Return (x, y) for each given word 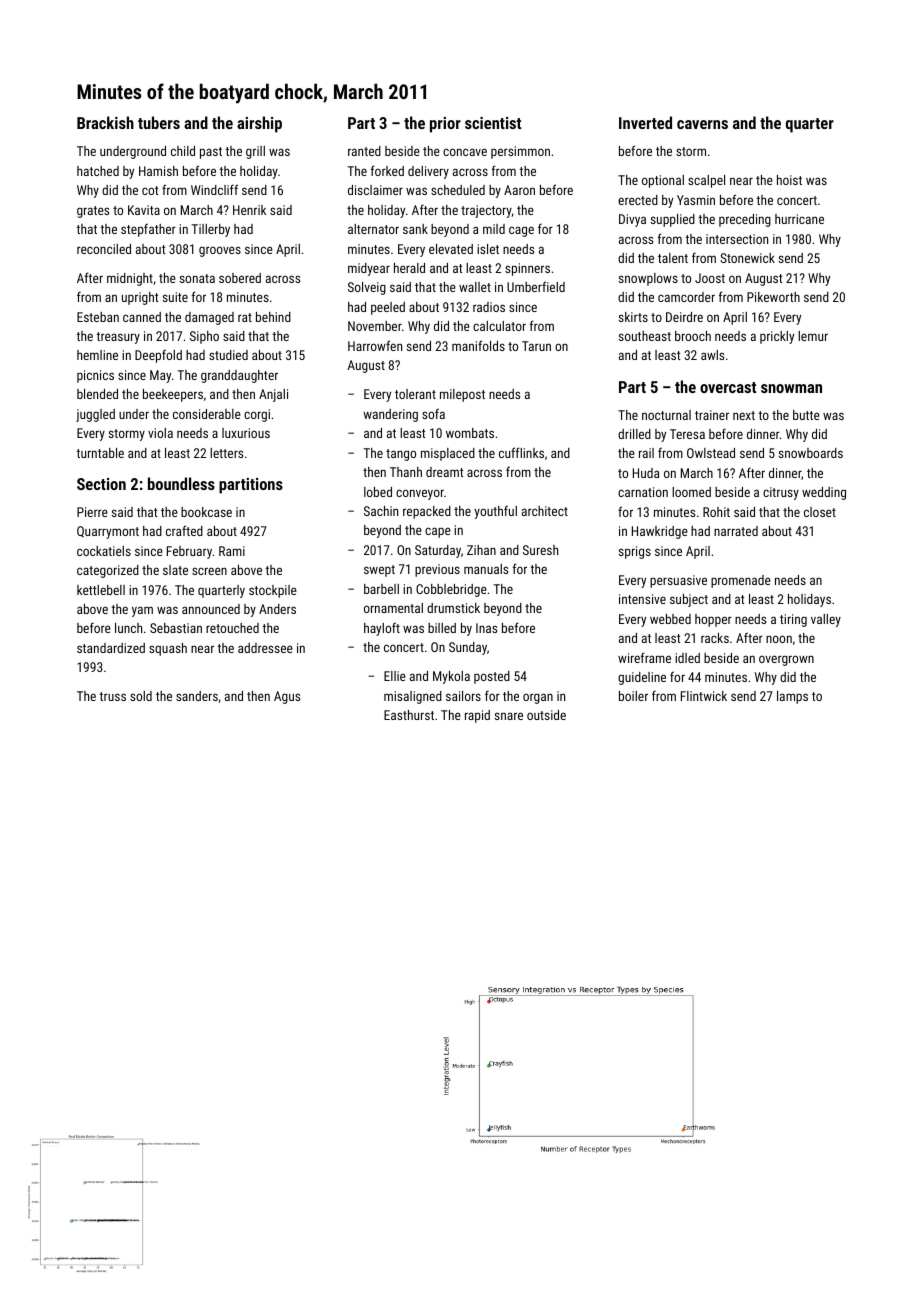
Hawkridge (660, 532)
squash (168, 649)
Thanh (406, 472)
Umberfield (536, 286)
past (211, 153)
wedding (824, 493)
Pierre (92, 512)
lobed (378, 492)
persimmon (520, 152)
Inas (486, 628)
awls (712, 355)
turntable (100, 453)
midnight (130, 279)
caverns (702, 124)
